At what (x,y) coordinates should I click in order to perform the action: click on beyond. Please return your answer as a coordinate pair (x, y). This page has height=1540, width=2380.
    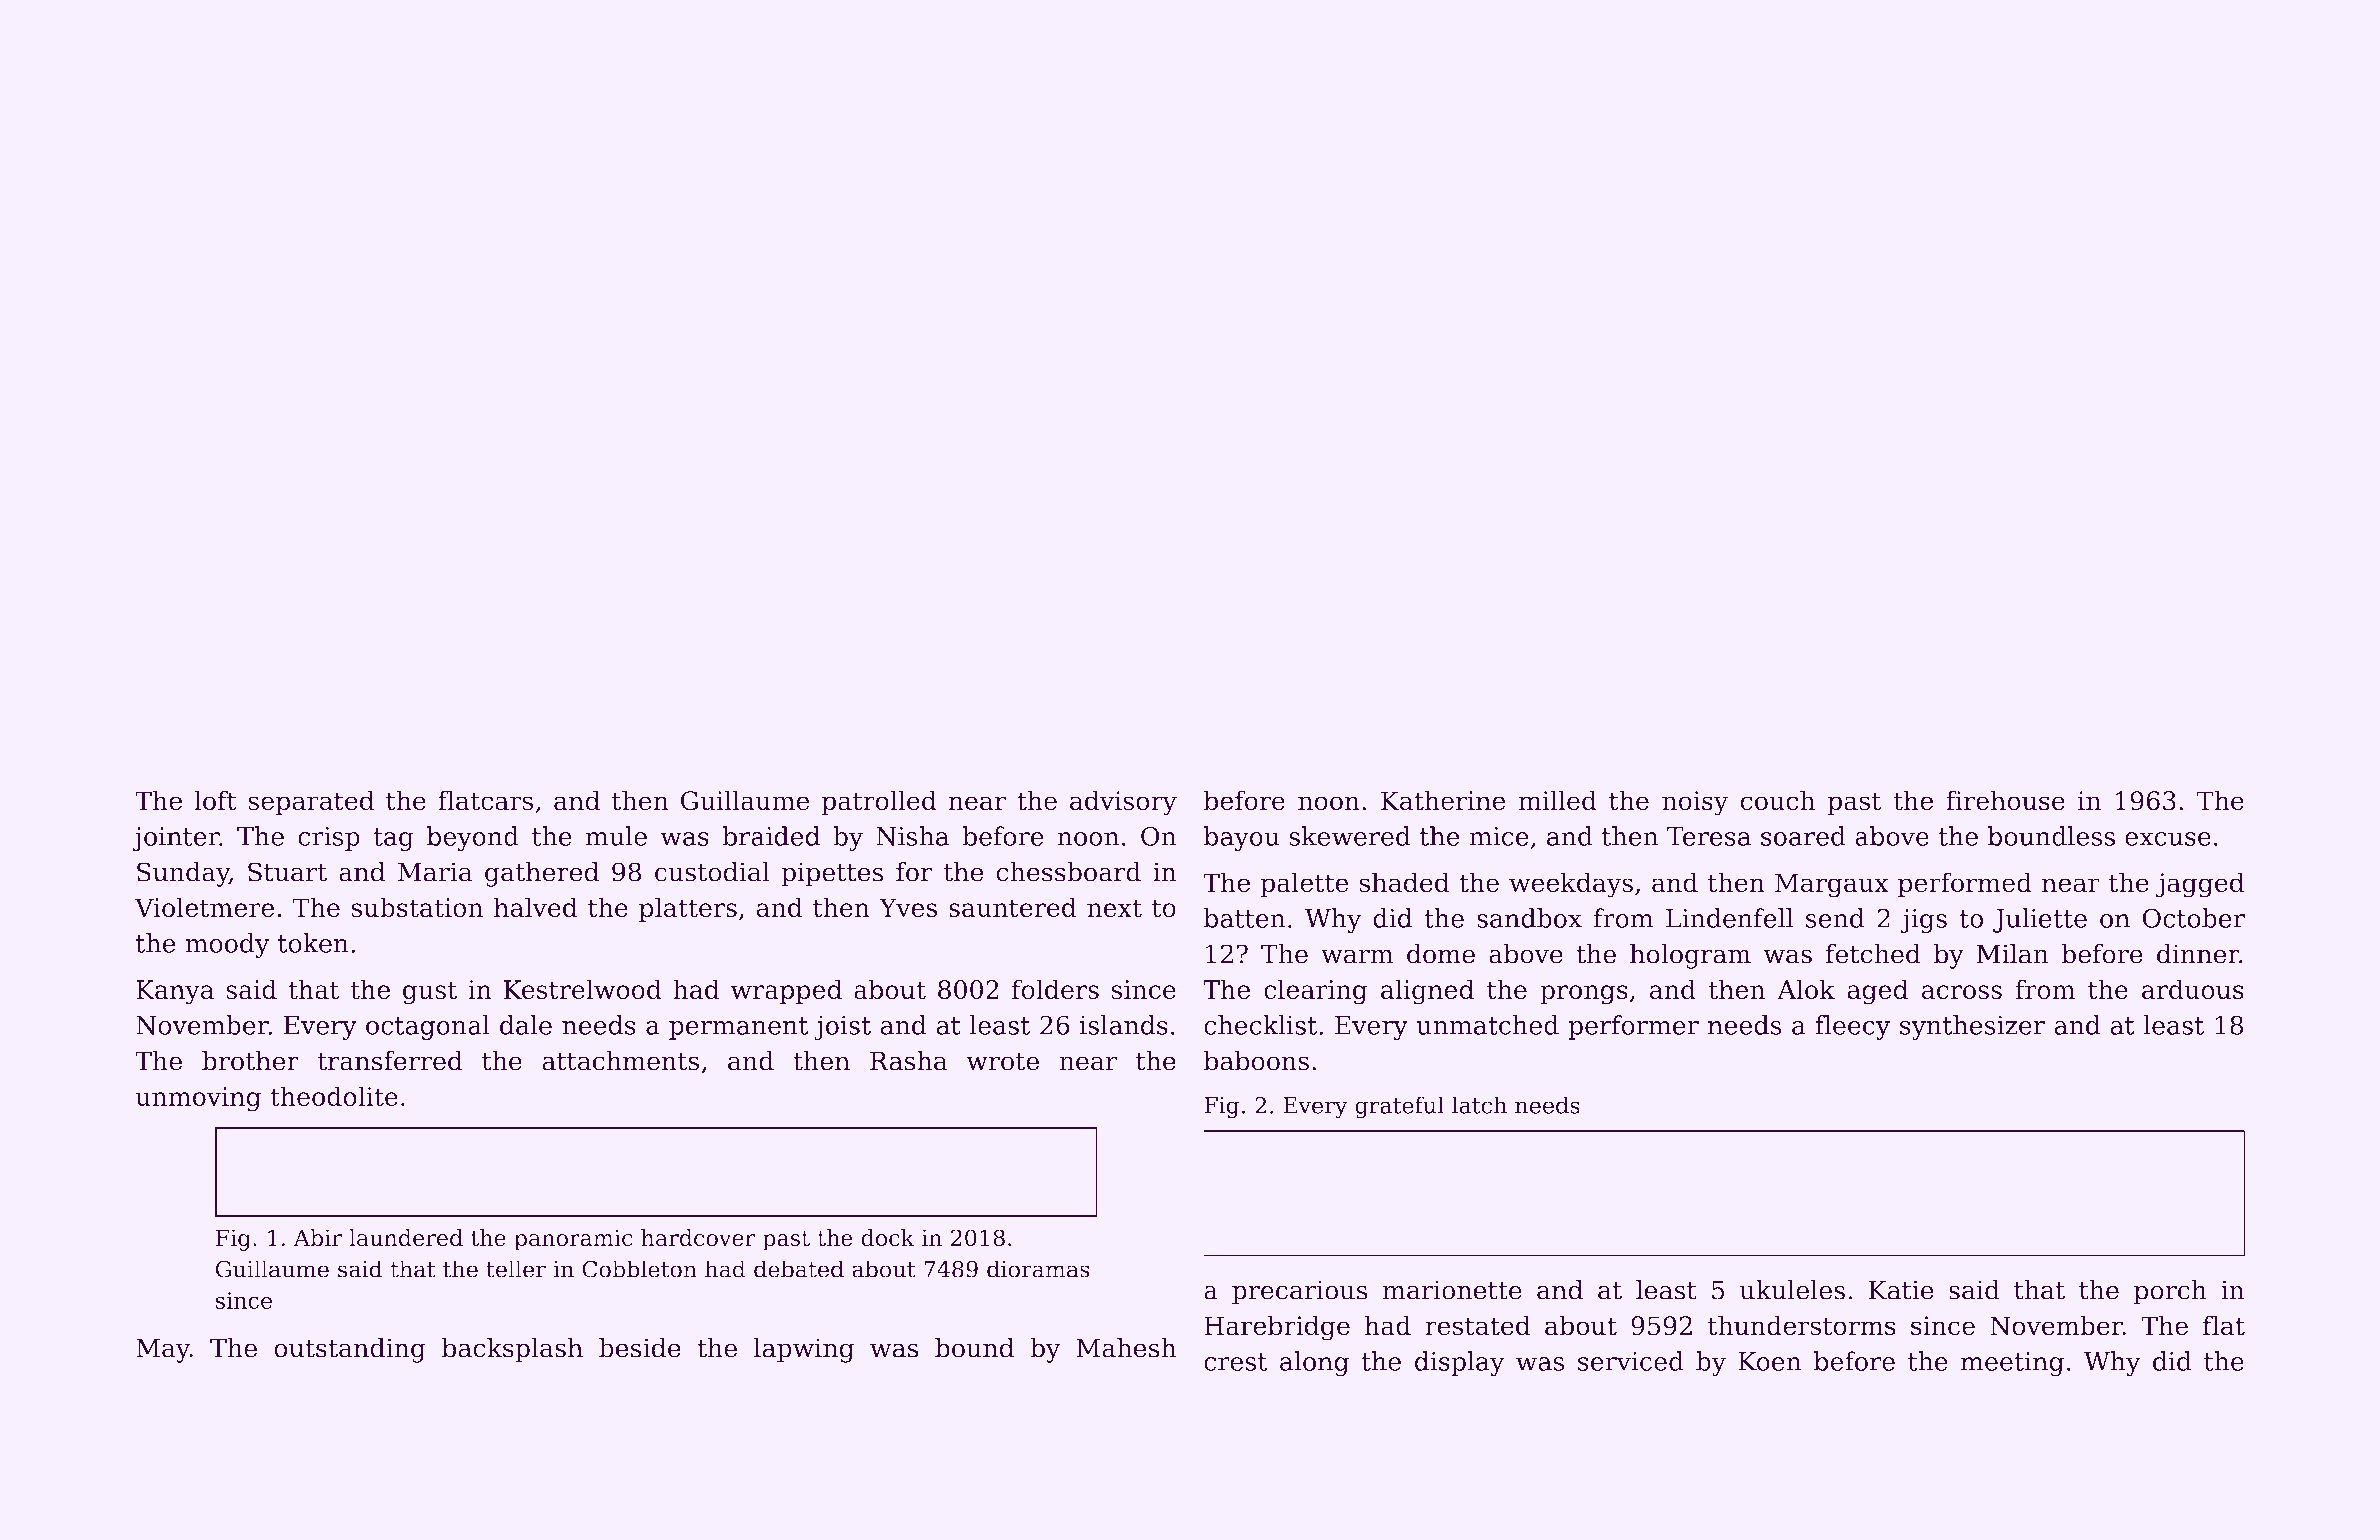
    Looking at the image, I should click on (473, 838).
